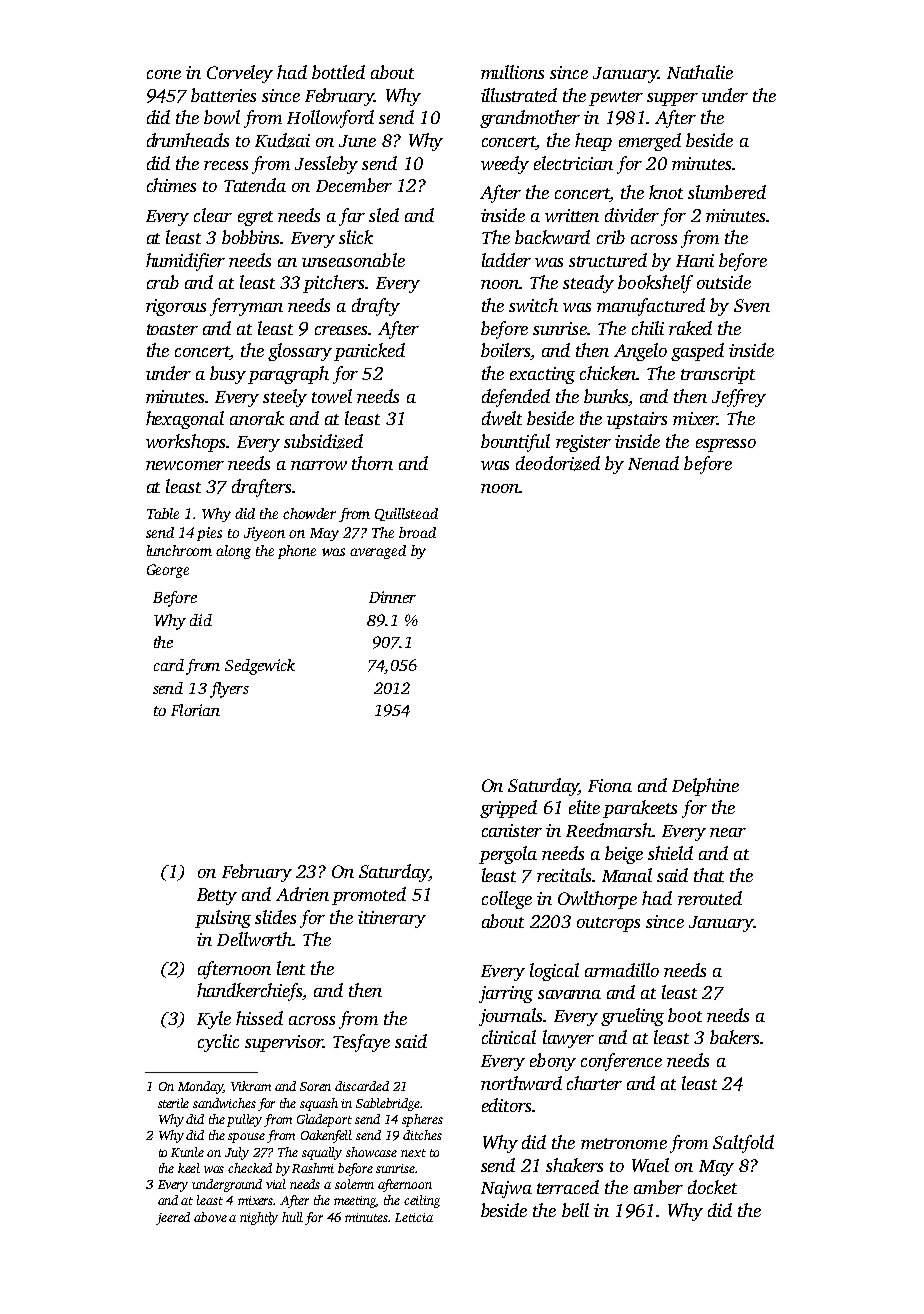 This document has width=924, height=1314. I want to click on gripped, so click(508, 809).
